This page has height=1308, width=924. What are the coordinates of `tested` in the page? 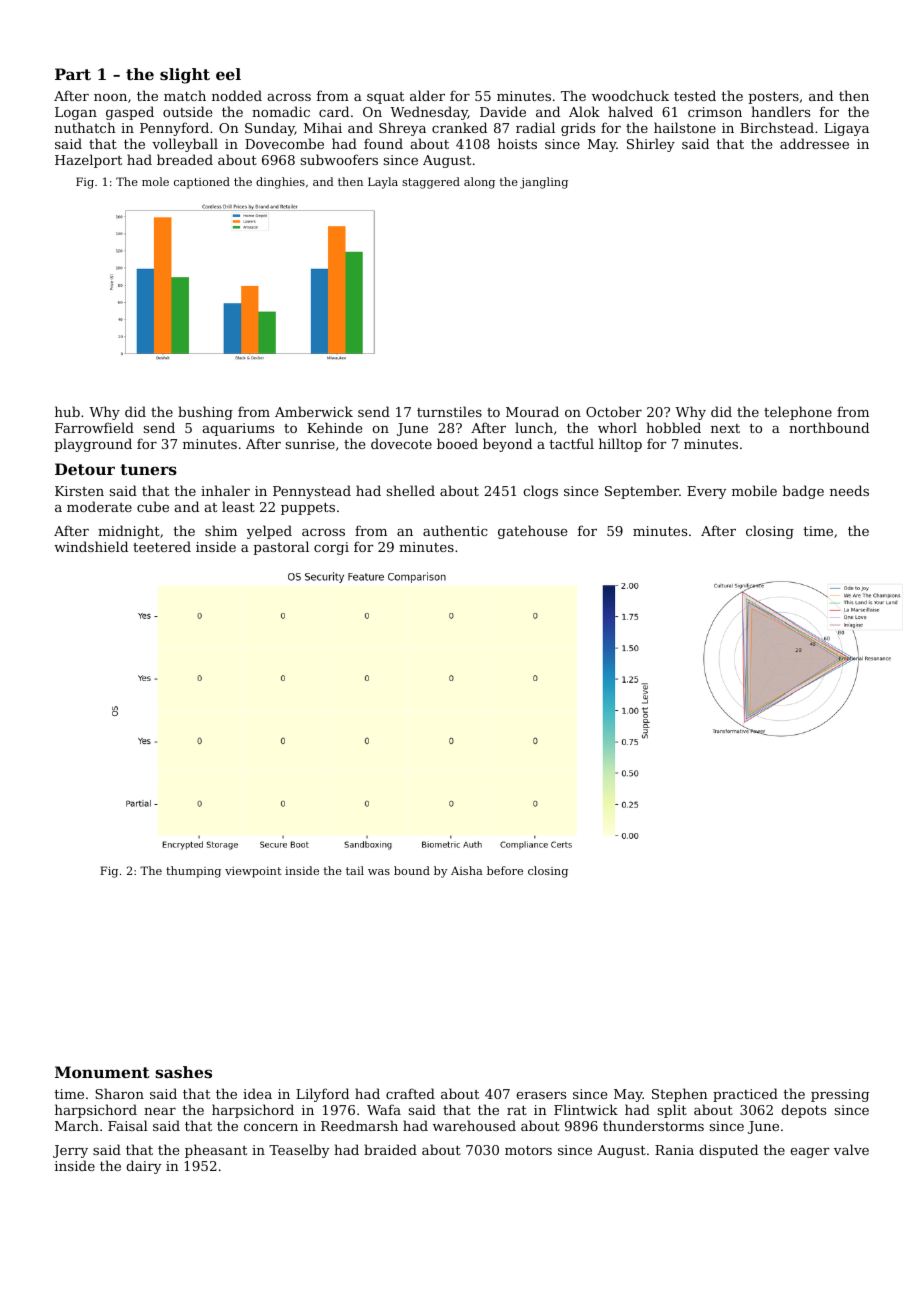 It's located at (695, 95).
